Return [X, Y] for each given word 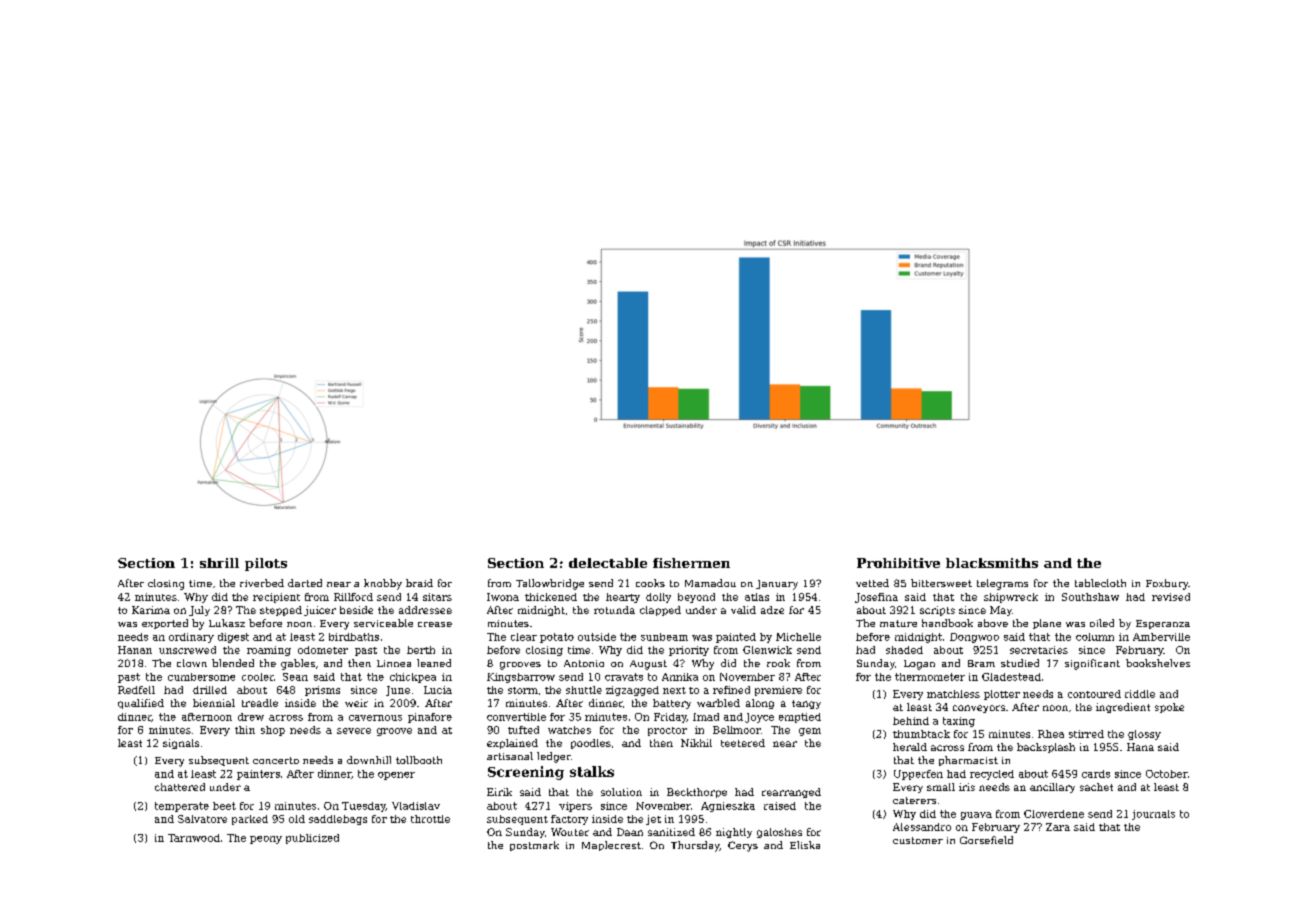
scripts [937, 611]
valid [743, 610]
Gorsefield [986, 840]
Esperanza [1163, 624]
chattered [180, 787]
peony [266, 840]
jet [653, 820]
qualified [141, 704]
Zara [1058, 827]
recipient [276, 598]
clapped [660, 611]
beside [356, 610]
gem [810, 732]
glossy [1144, 735]
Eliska [805, 845]
